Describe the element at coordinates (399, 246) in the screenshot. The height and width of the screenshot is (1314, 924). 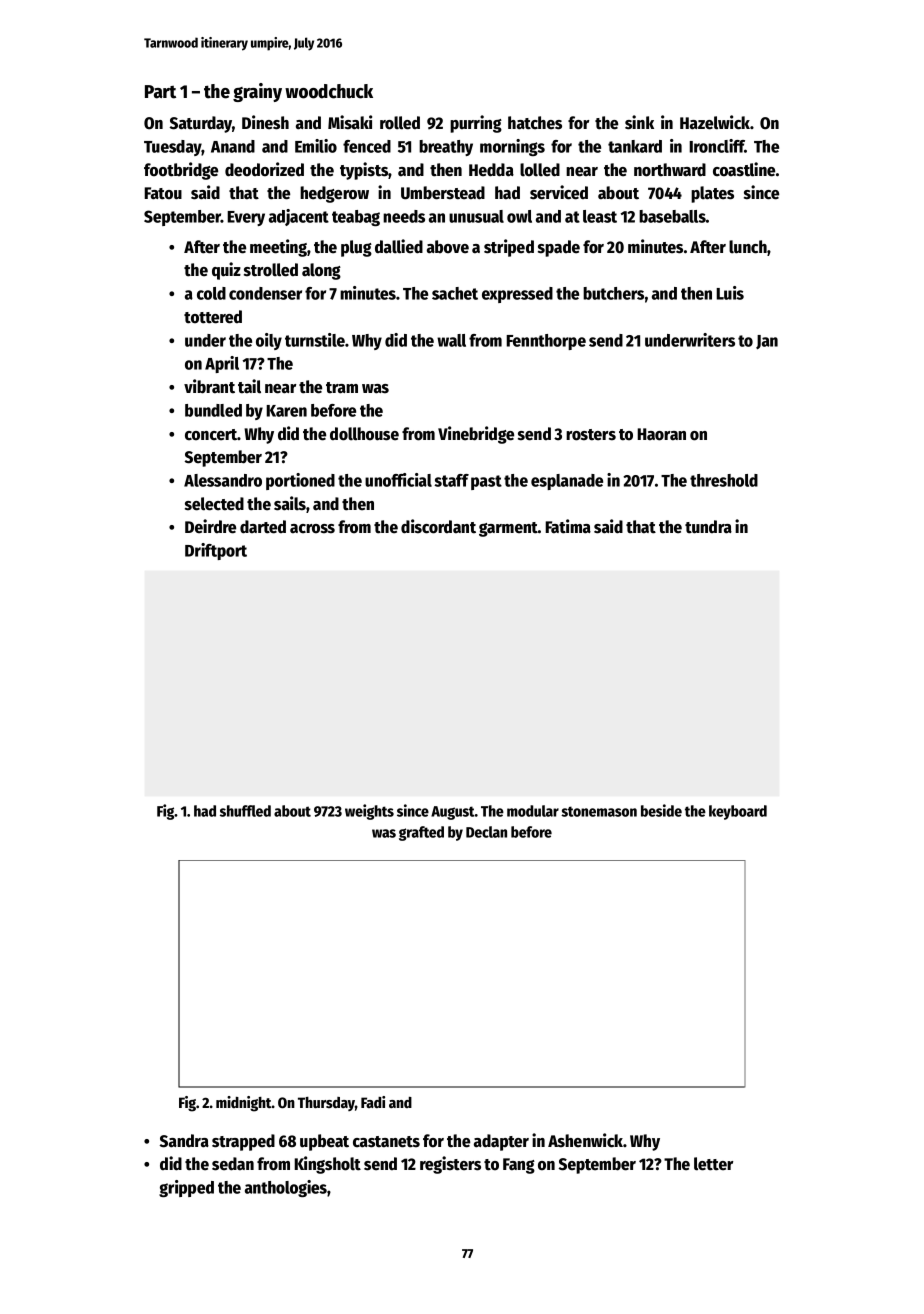
I see `dallied` at that location.
